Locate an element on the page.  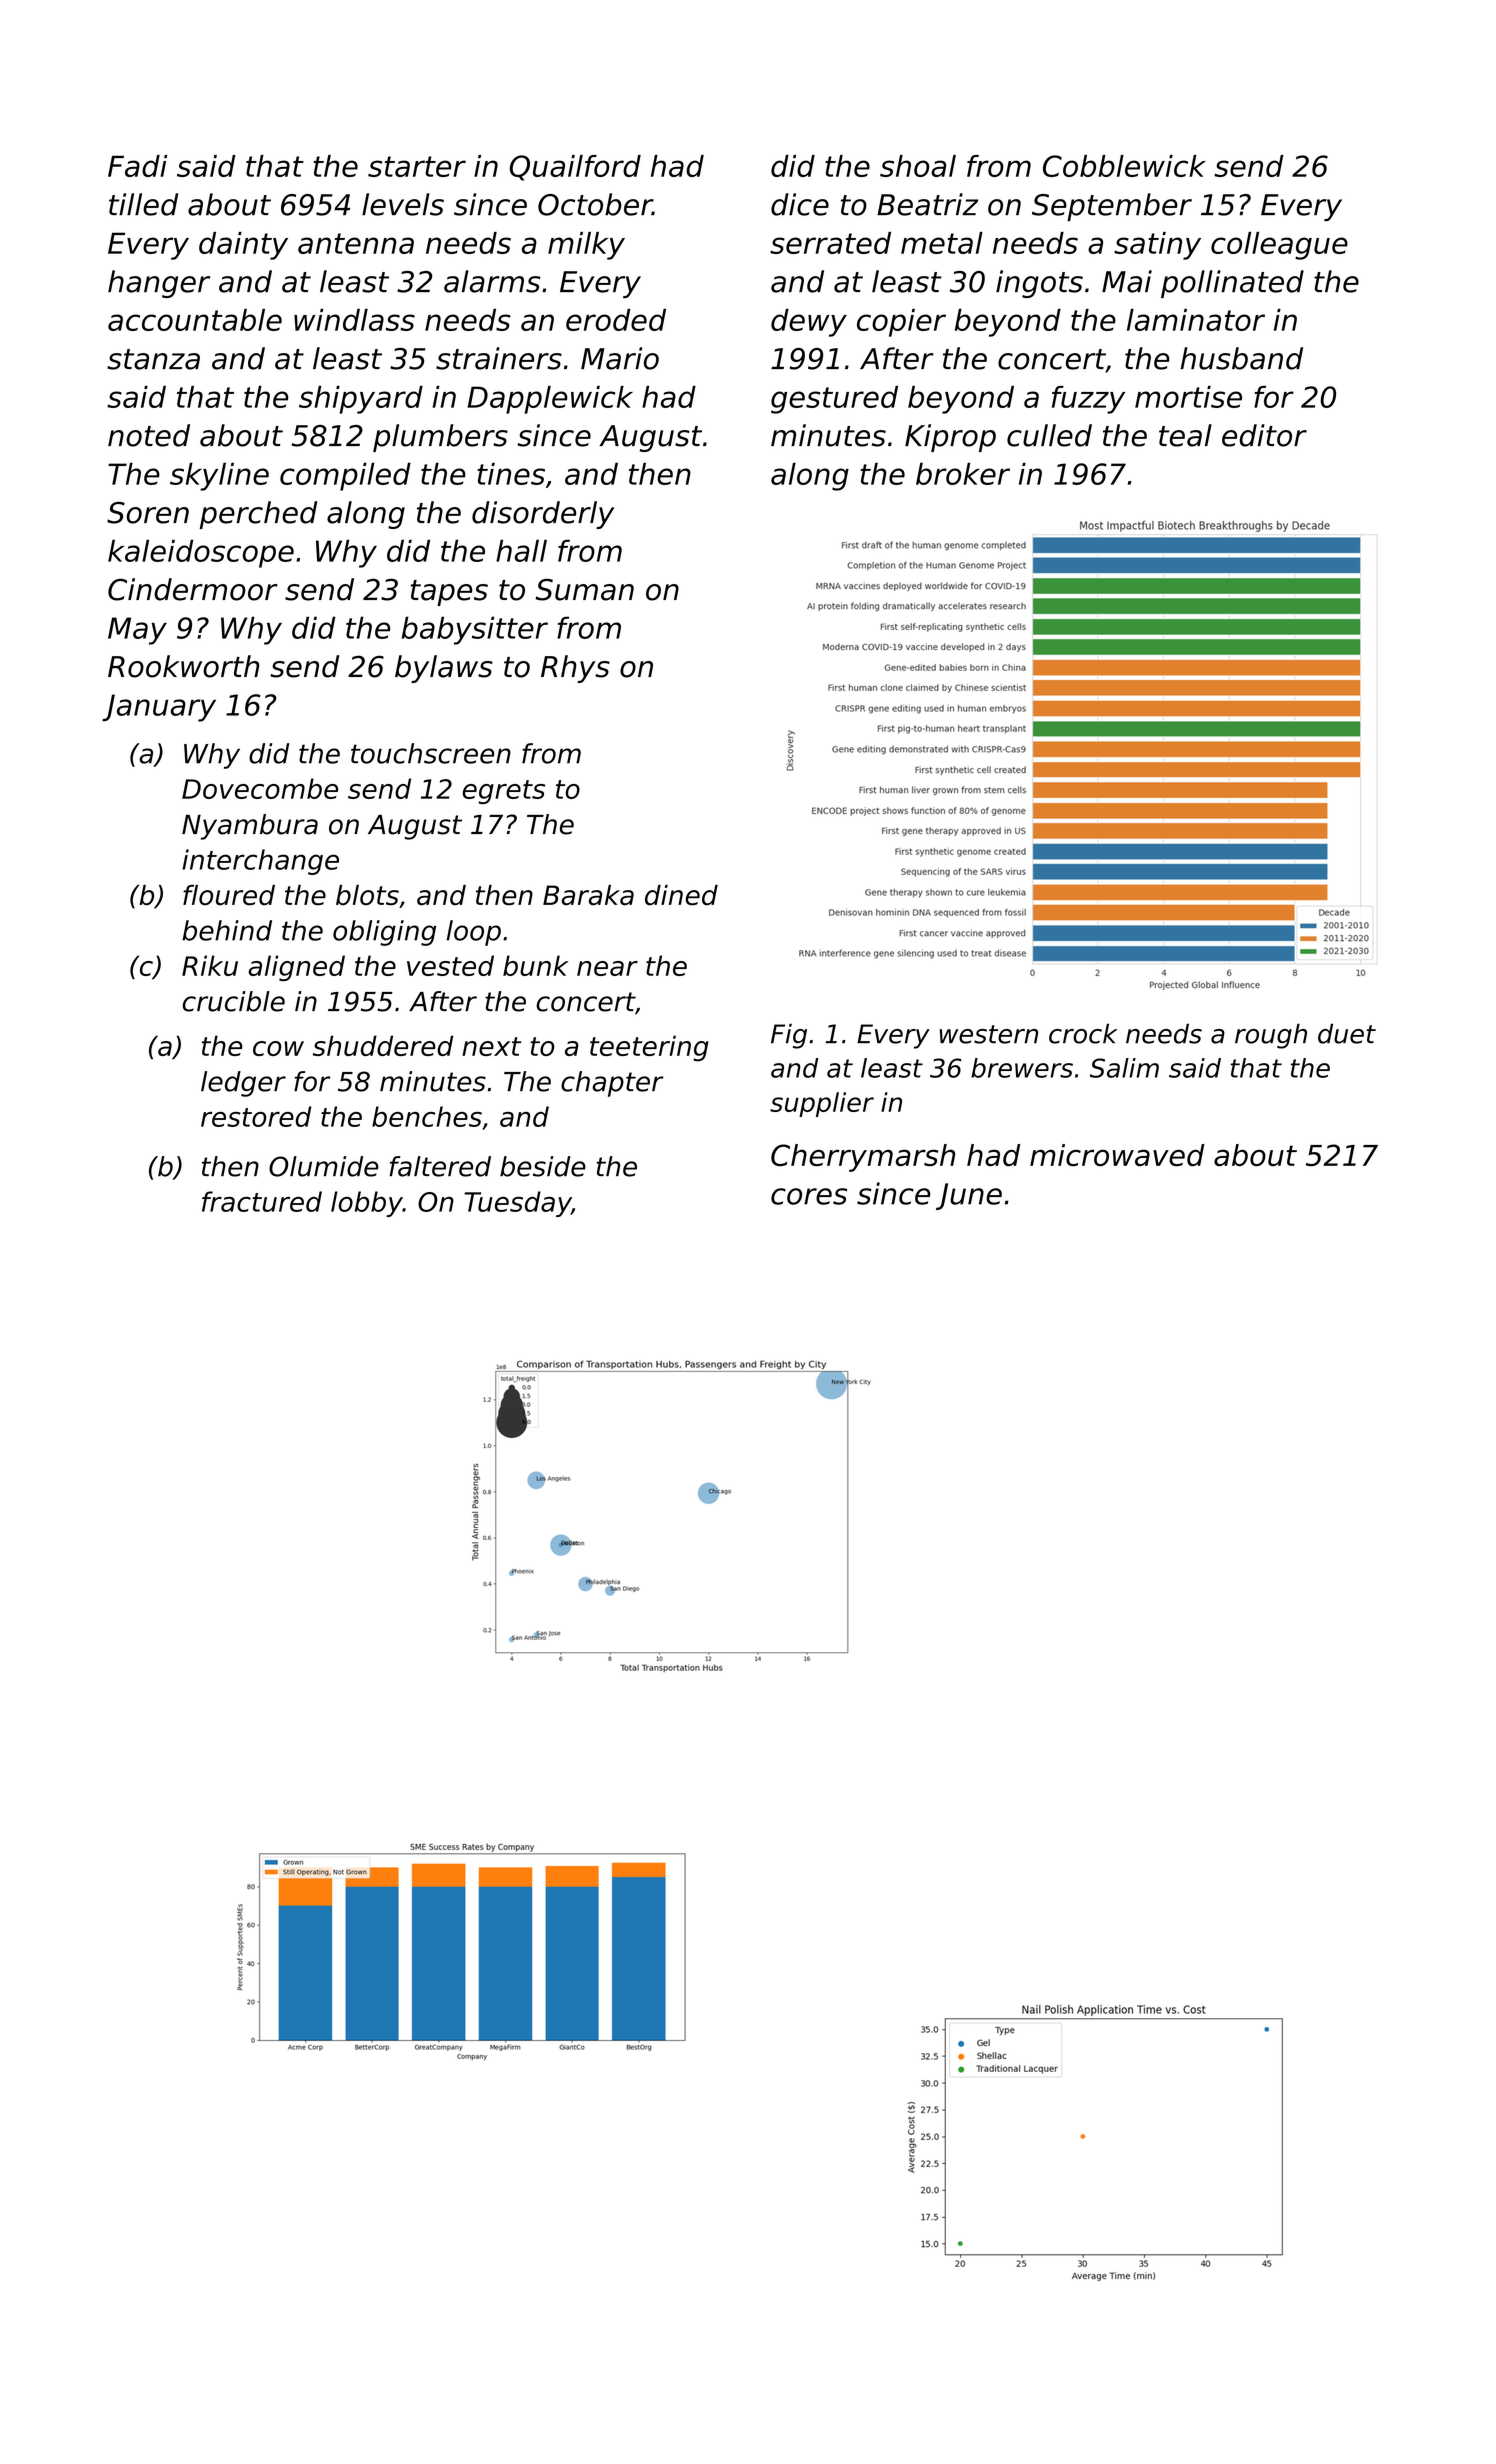
Rhys is located at coordinates (575, 669).
